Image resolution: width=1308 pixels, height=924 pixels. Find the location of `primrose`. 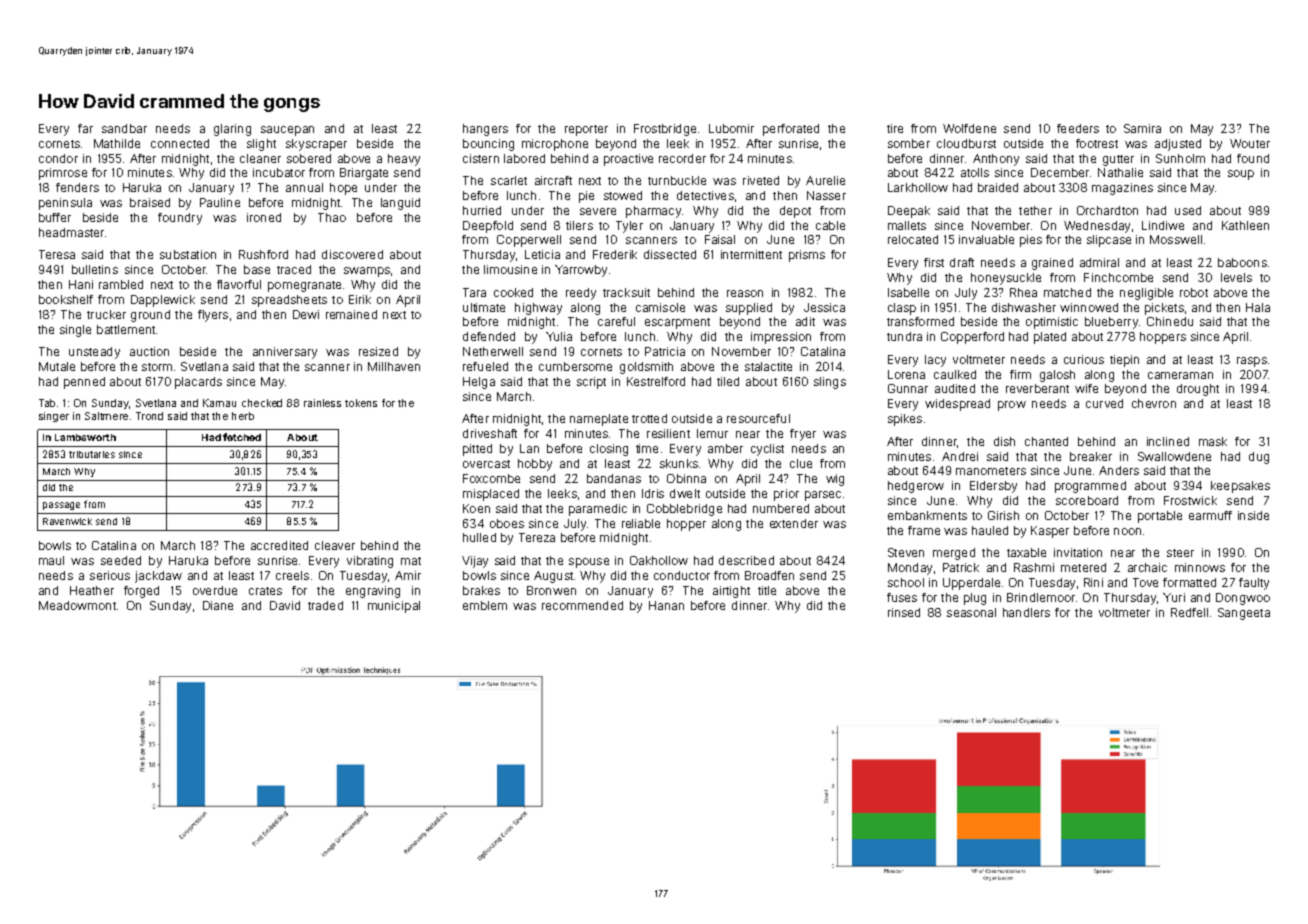

primrose is located at coordinates (63, 174).
